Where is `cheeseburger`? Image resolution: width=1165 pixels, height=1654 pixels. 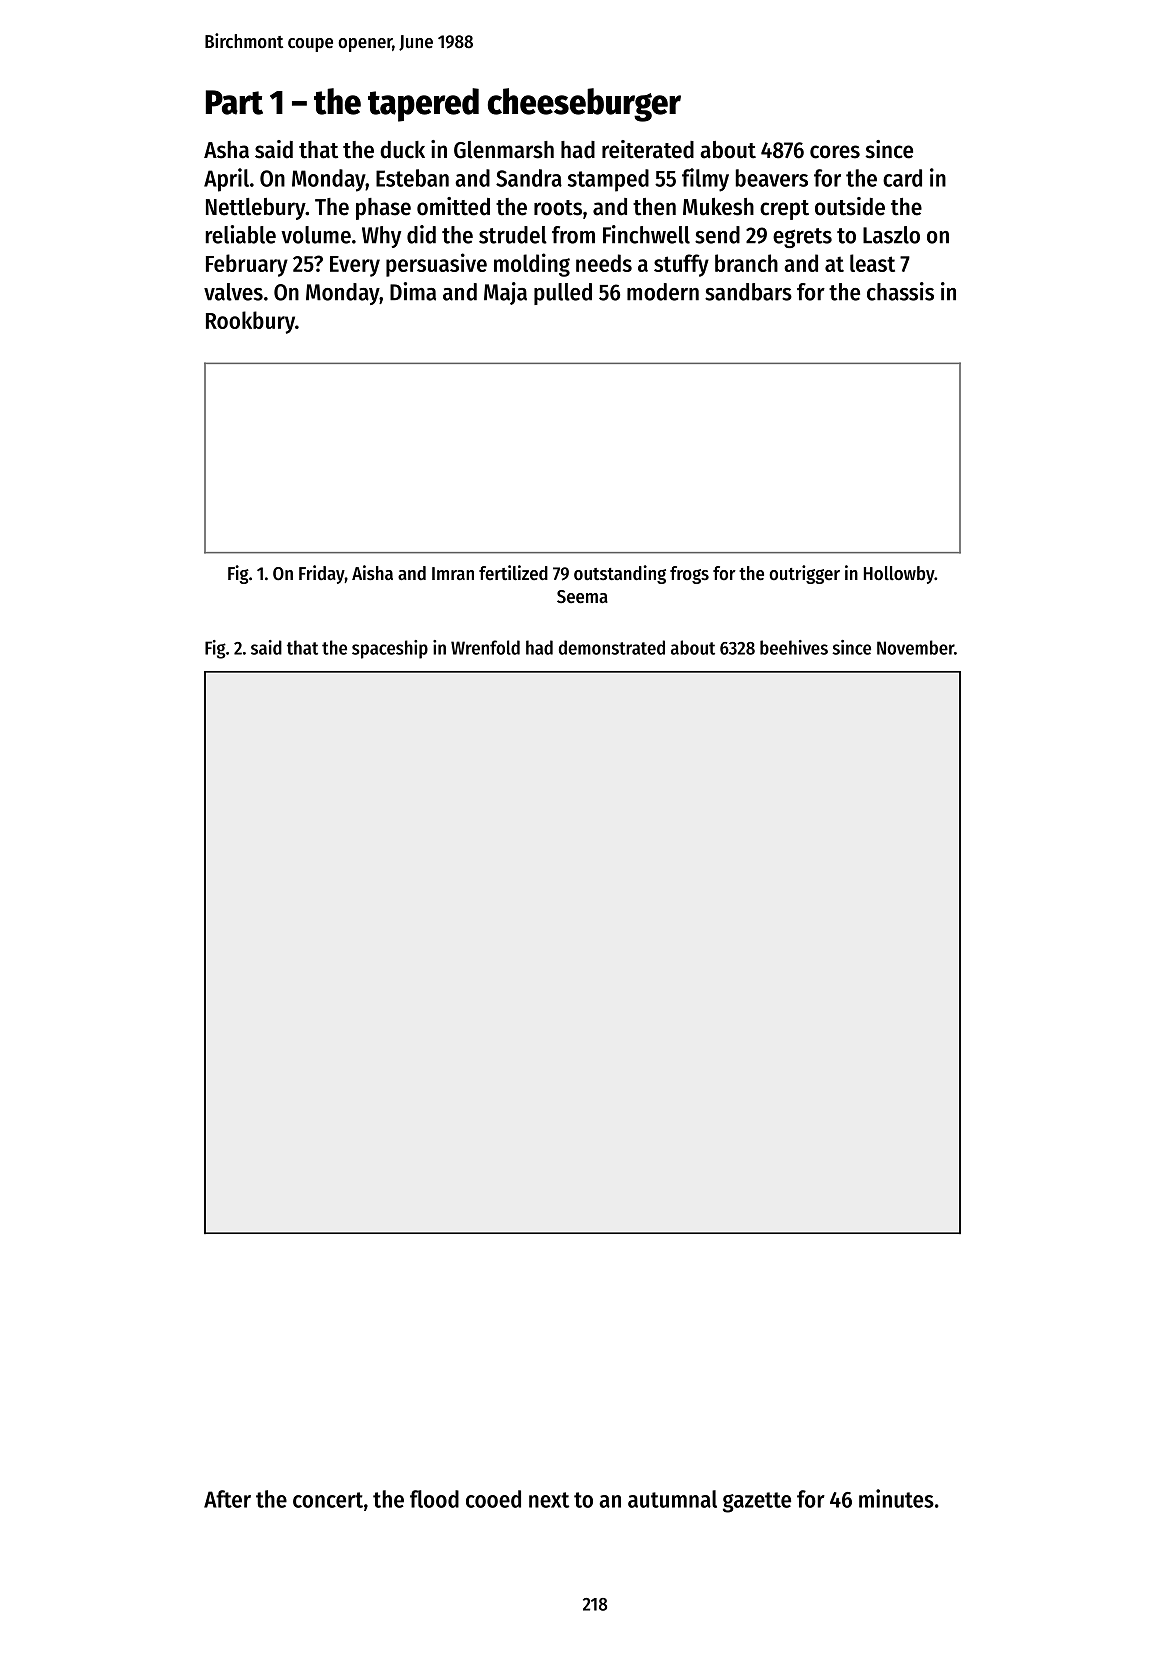
cheeseburger is located at coordinates (584, 105).
